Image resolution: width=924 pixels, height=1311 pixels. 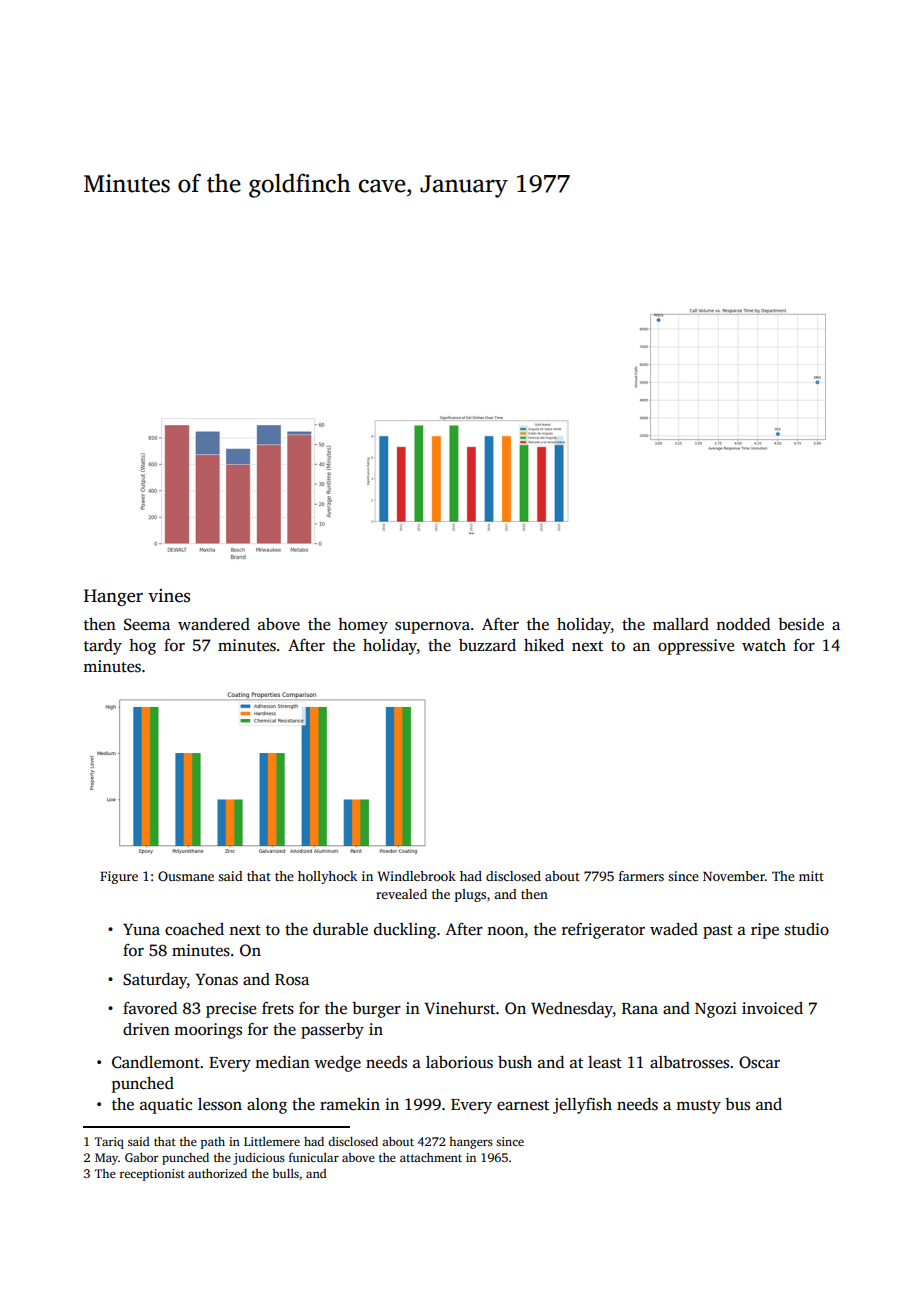 I want to click on driven, so click(x=146, y=1029).
